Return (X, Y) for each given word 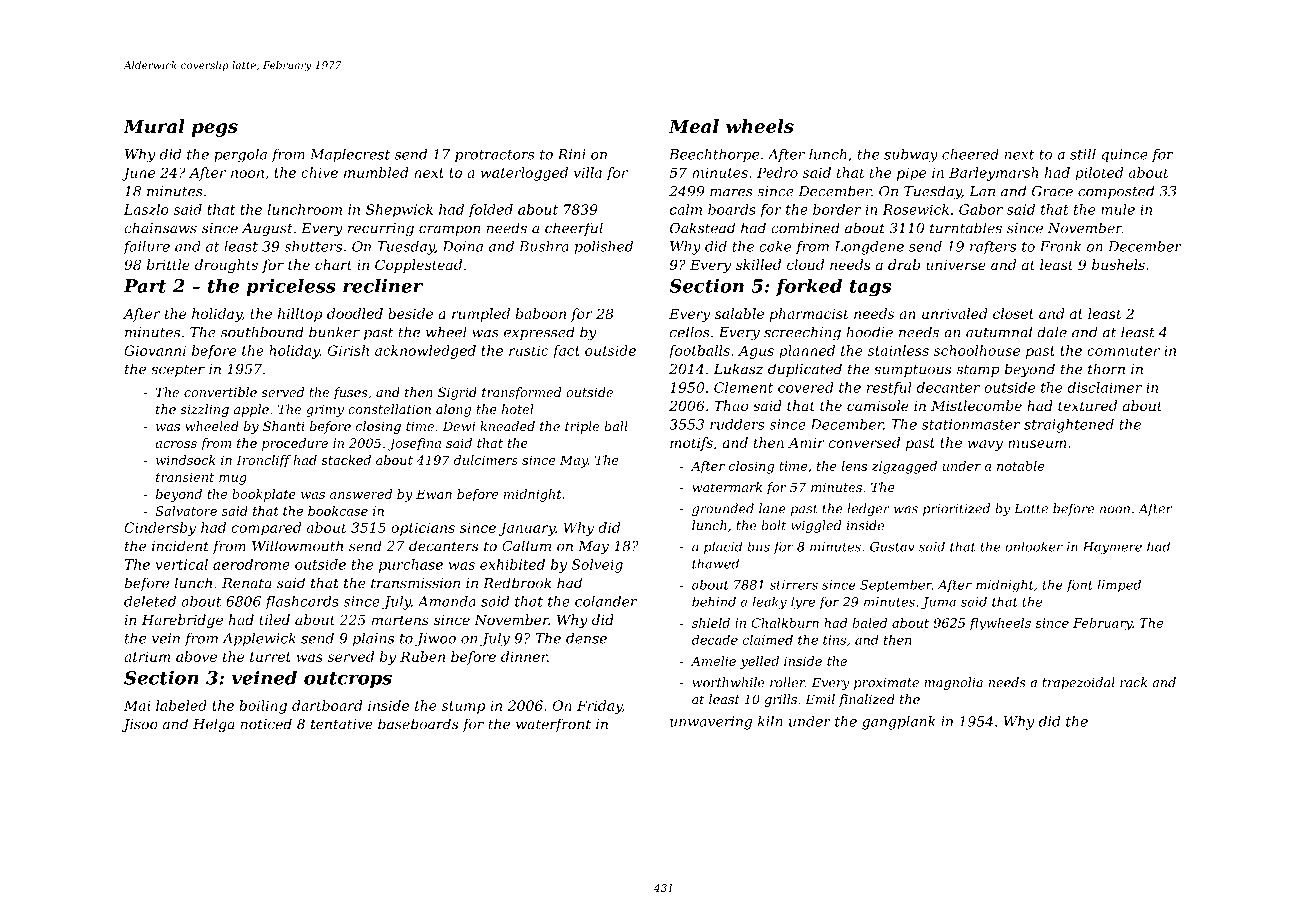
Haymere (1112, 548)
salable (739, 313)
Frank (1060, 246)
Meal (694, 126)
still (1083, 154)
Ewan (434, 494)
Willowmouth (297, 546)
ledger (868, 509)
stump (463, 707)
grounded (723, 509)
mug (233, 480)
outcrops (348, 680)
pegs (215, 130)
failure (146, 248)
